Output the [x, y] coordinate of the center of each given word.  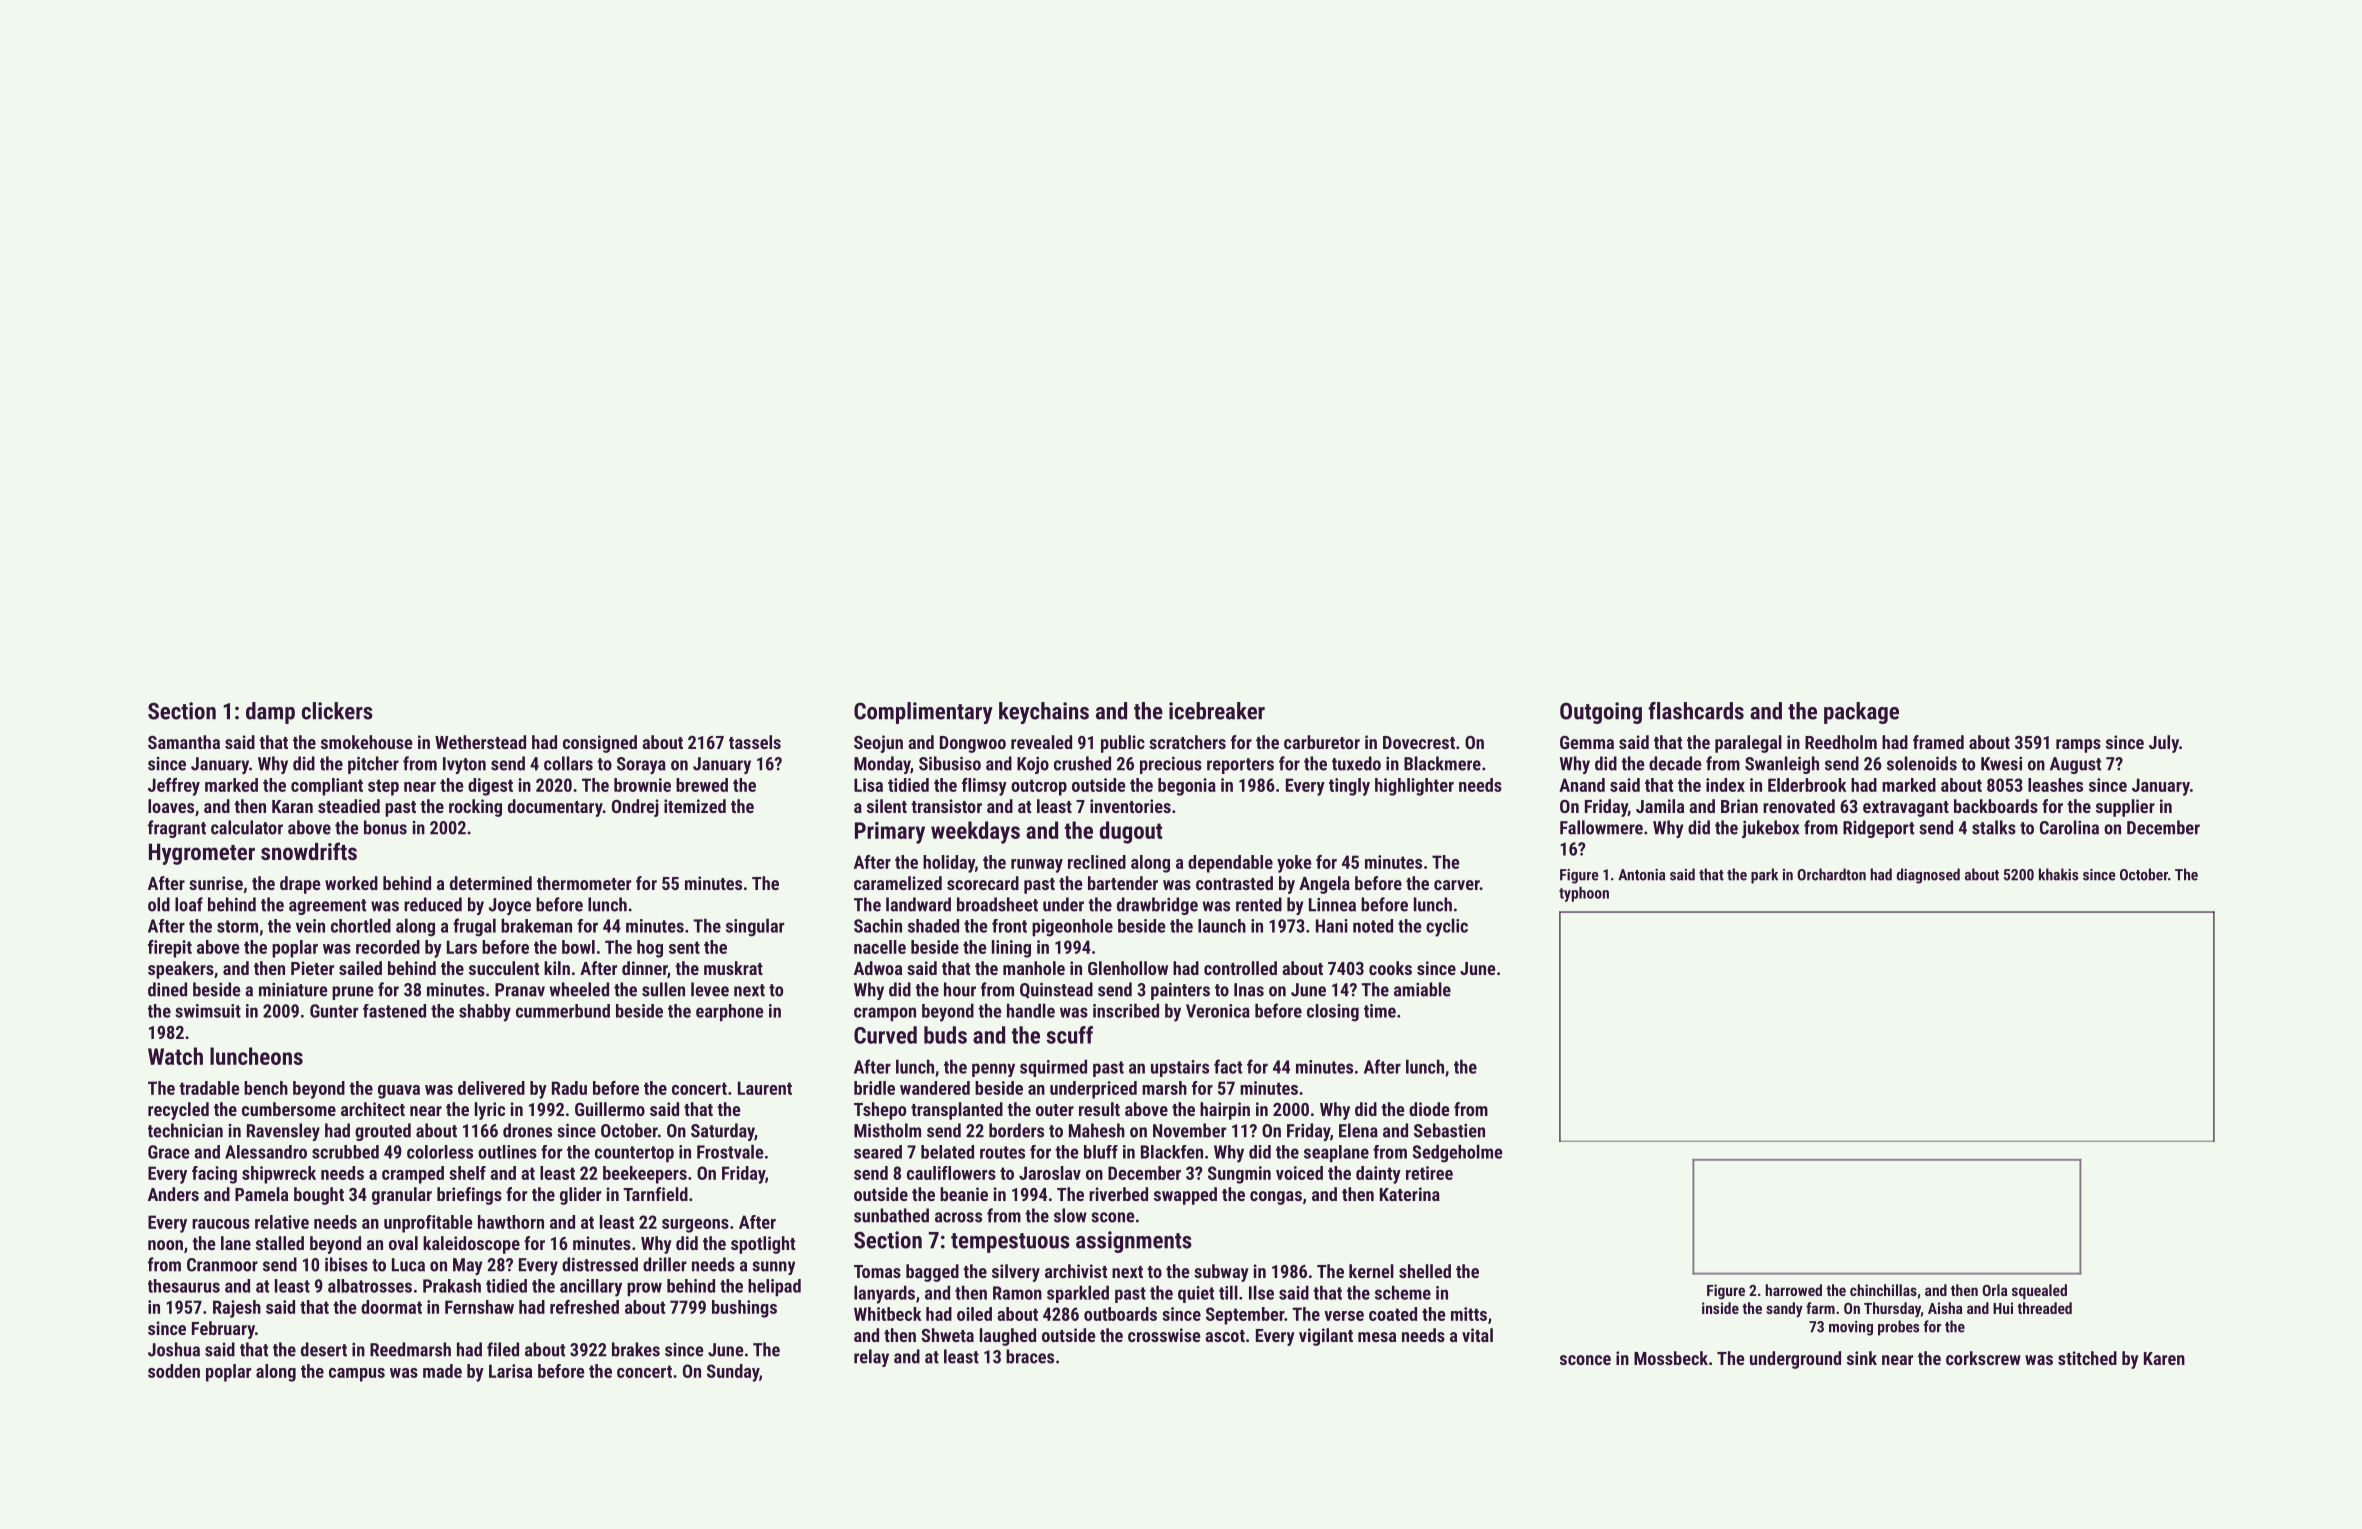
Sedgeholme [1457, 1153]
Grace [168, 1152]
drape [300, 885]
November [1189, 1130]
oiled [974, 1314]
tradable [209, 1088]
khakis [2058, 874]
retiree [1429, 1173]
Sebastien [1449, 1130]
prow [644, 1289]
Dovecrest [1419, 742]
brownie [642, 785]
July [2164, 744]
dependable [1230, 864]
